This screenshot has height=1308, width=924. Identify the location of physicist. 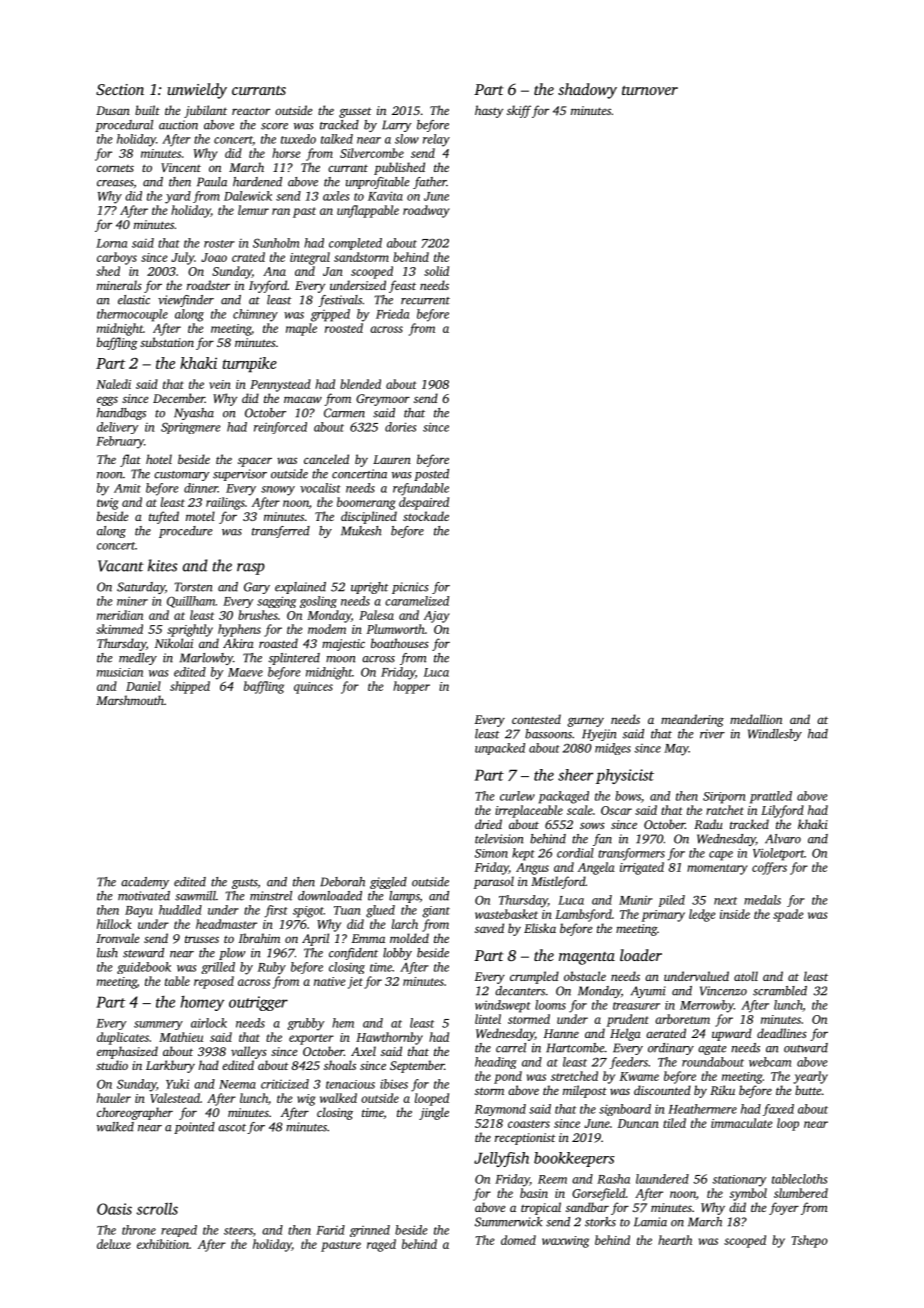
(625, 776).
